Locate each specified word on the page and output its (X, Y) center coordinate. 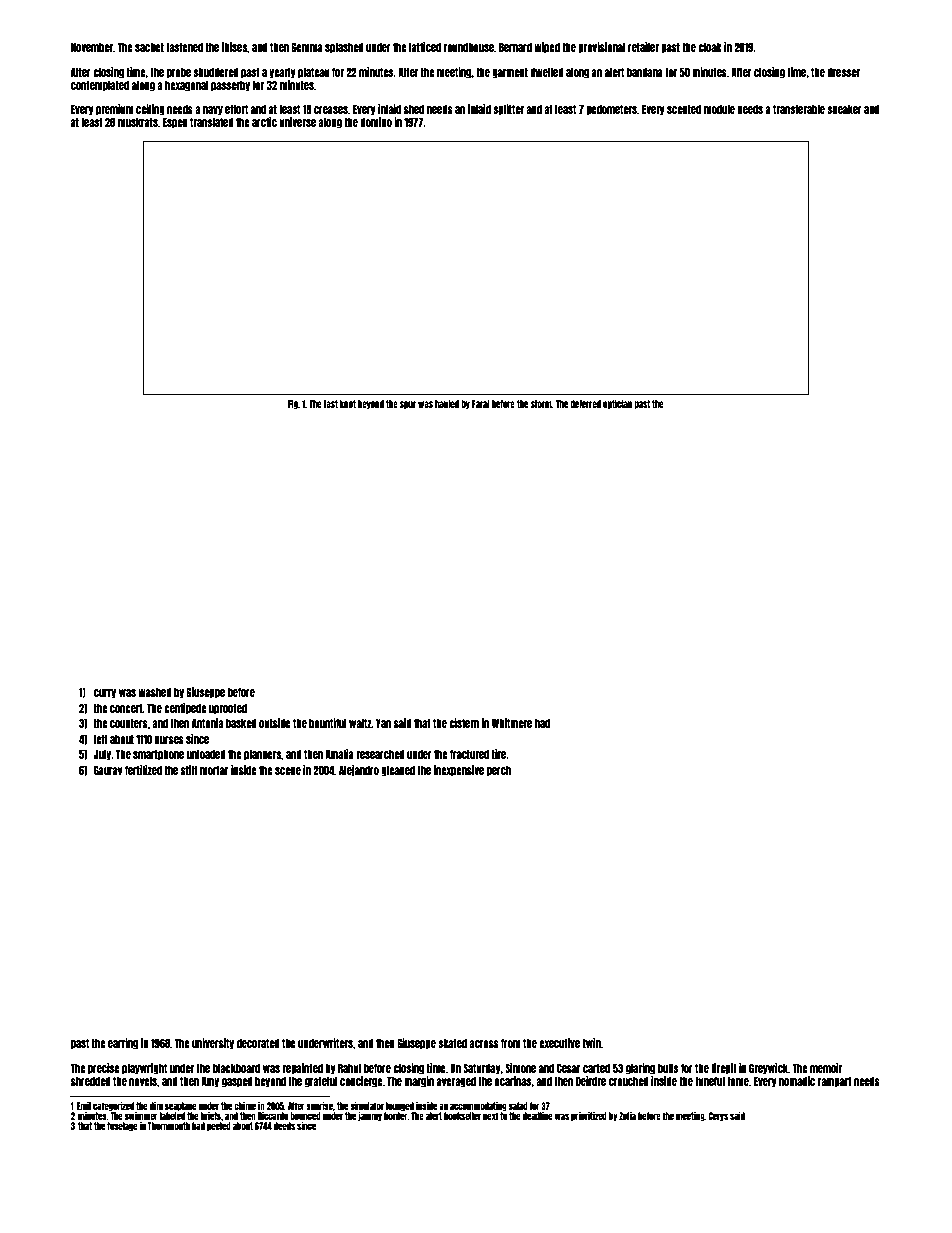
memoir (826, 1068)
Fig (293, 404)
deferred (585, 404)
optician (617, 404)
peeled (219, 1126)
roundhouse (469, 47)
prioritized (589, 1116)
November (92, 47)
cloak (710, 47)
